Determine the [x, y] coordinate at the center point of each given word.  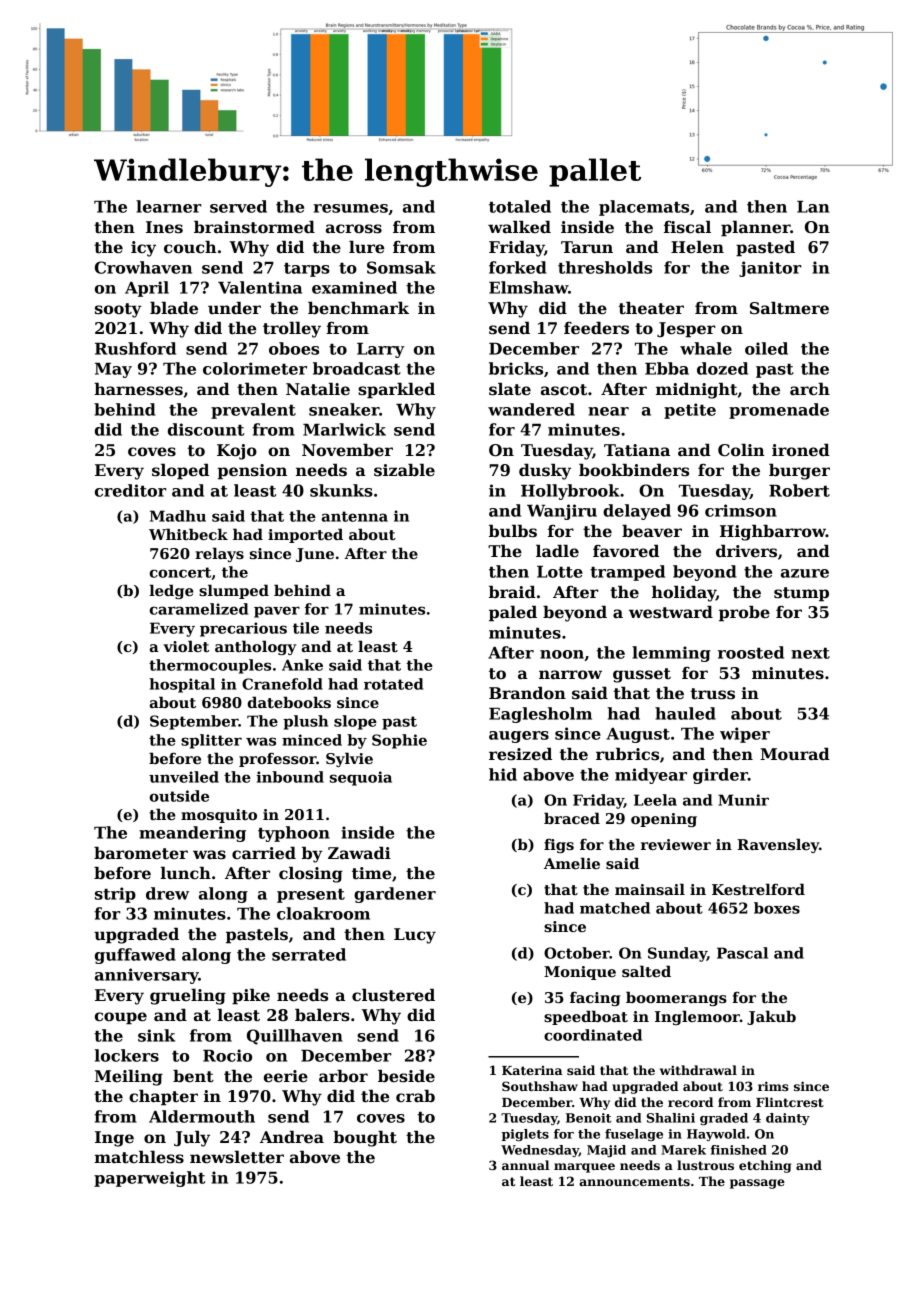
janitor [770, 269]
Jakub [771, 1017]
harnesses [138, 389]
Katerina [532, 1070]
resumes [350, 208]
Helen [697, 247]
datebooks [289, 702]
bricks [516, 368]
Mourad [795, 754]
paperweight [149, 1179]
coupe [121, 1018]
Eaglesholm [540, 715]
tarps [307, 270]
